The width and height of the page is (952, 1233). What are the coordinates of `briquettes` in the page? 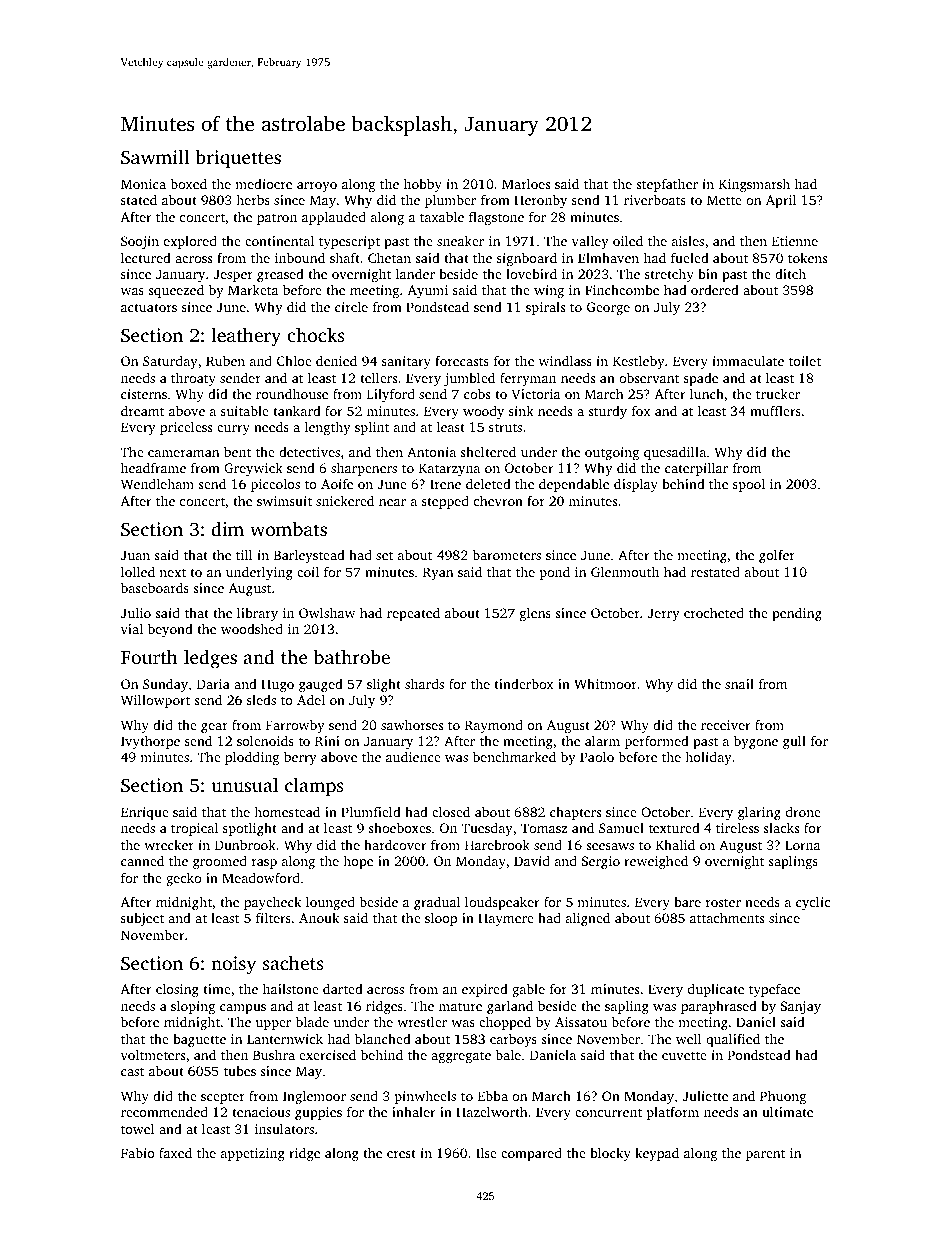 It's located at (238, 159).
